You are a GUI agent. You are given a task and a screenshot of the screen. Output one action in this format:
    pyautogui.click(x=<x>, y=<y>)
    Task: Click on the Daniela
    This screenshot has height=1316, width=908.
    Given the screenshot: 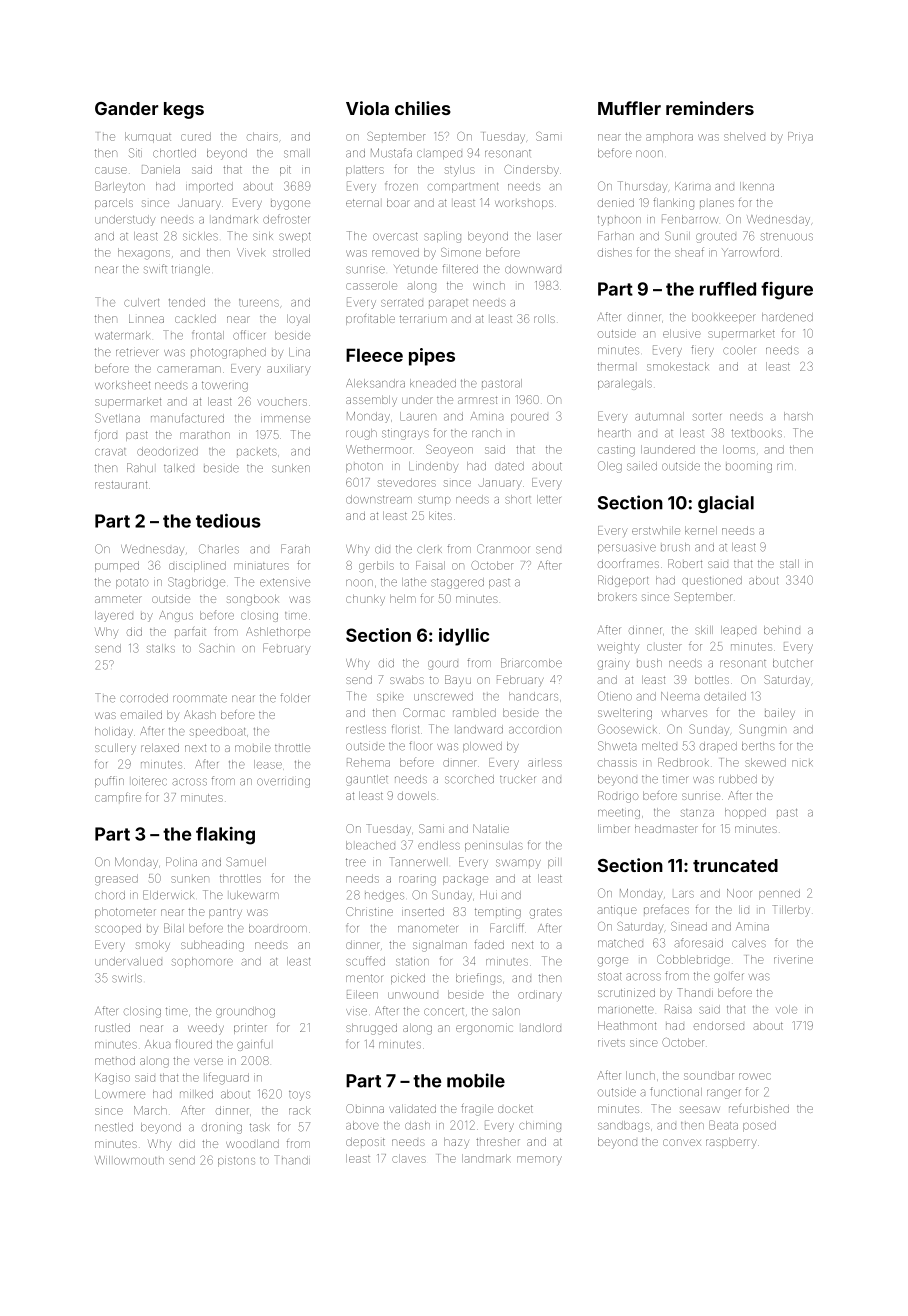 What is the action you would take?
    pyautogui.click(x=161, y=169)
